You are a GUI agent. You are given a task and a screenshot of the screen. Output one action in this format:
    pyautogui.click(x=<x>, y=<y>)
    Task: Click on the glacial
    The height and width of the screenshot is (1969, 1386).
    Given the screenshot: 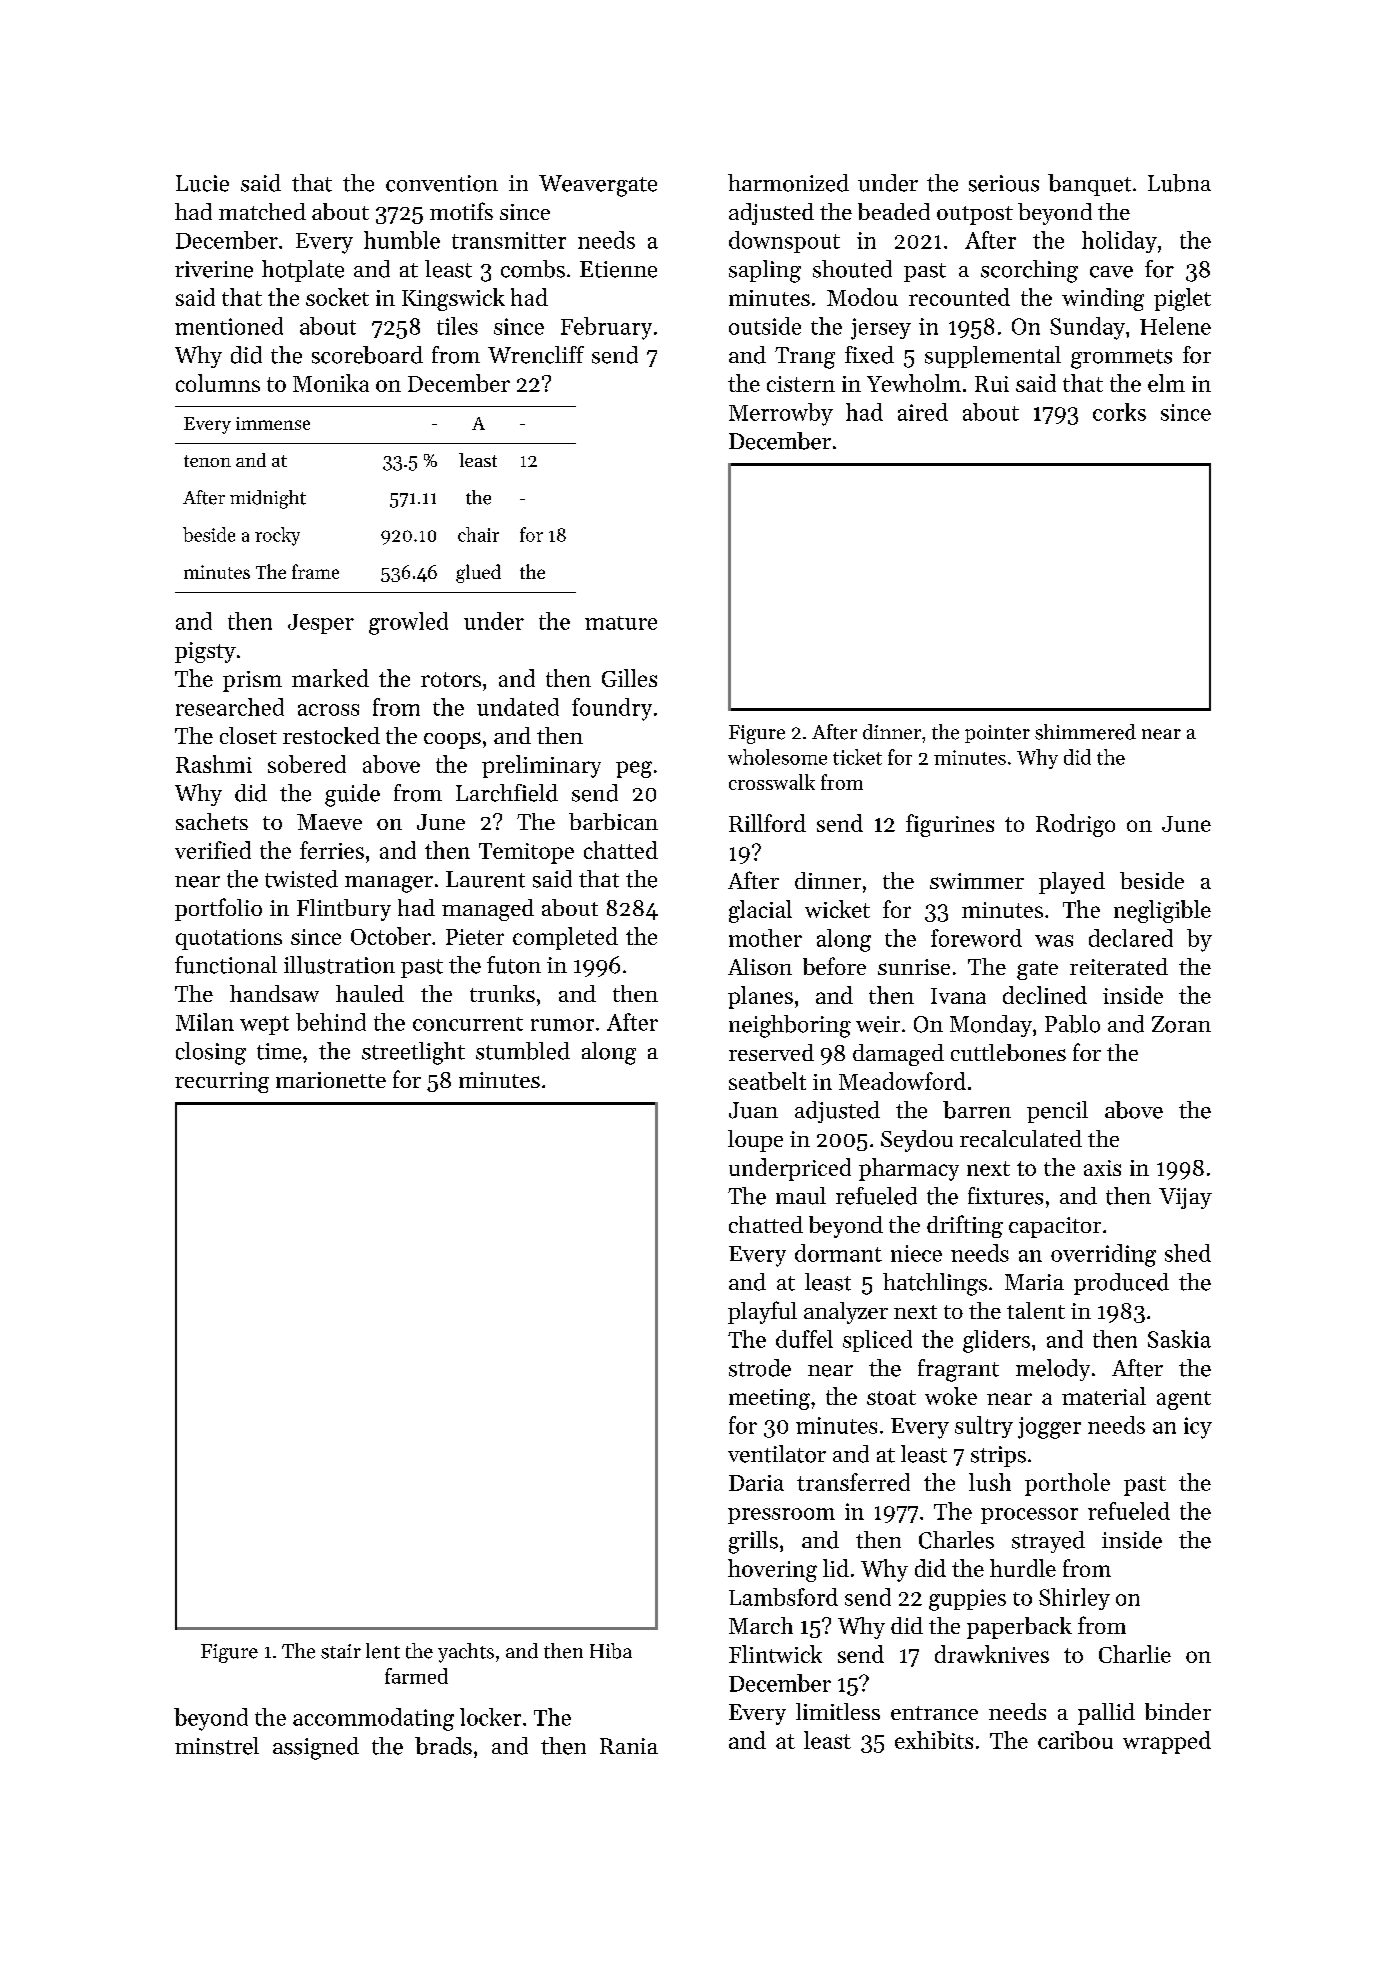 What is the action you would take?
    pyautogui.click(x=760, y=911)
